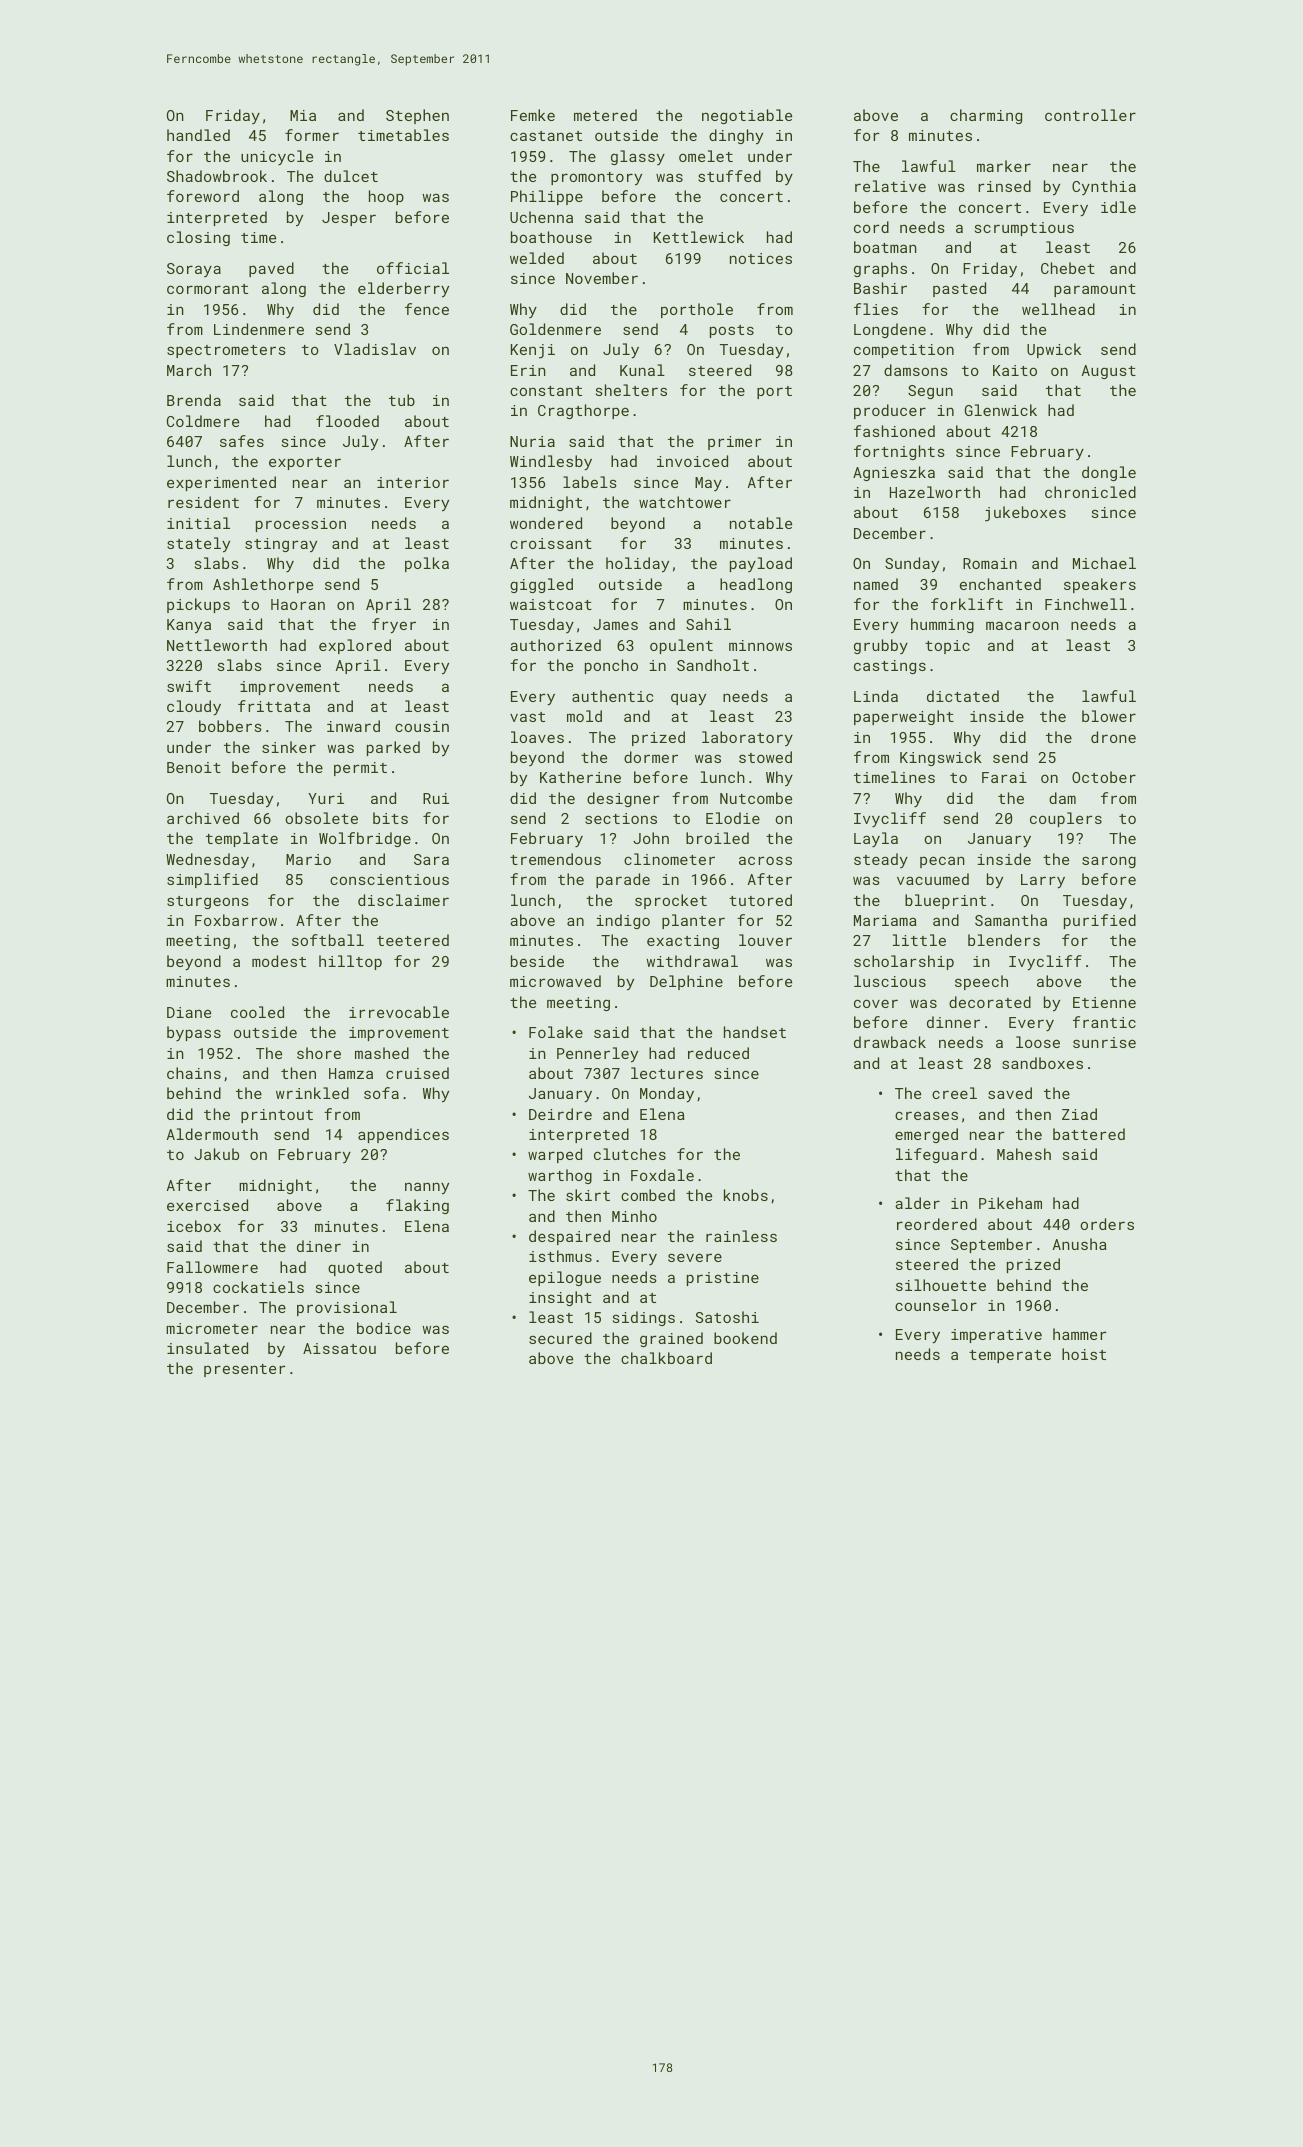  What do you see at coordinates (339, 1348) in the screenshot?
I see `Aissatou` at bounding box center [339, 1348].
